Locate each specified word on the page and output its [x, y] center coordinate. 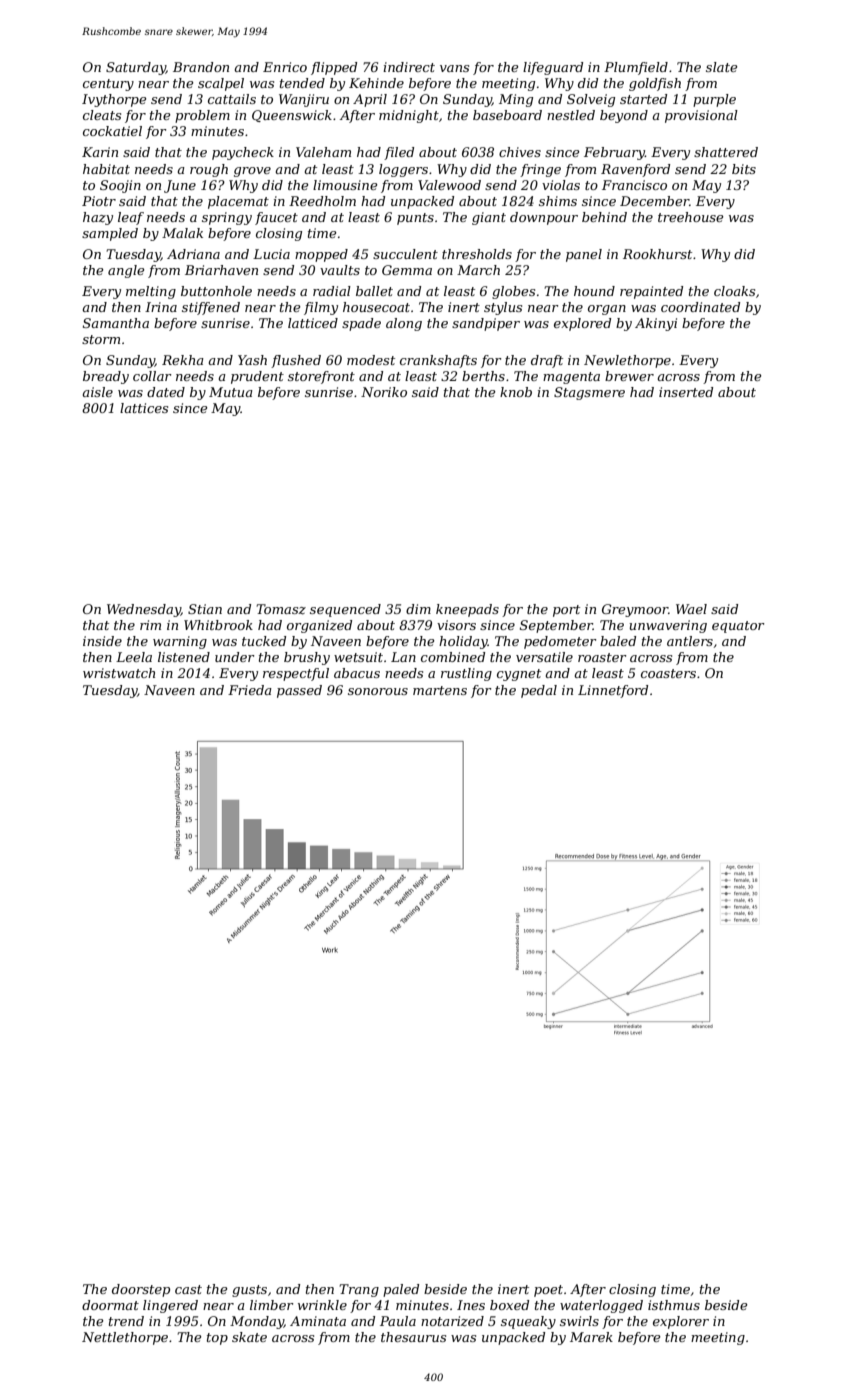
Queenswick [292, 116]
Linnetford [613, 691]
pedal [539, 691]
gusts [249, 1291]
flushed [296, 361]
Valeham [323, 152]
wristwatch [119, 673]
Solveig [591, 100]
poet [548, 1291]
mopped [321, 255]
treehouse [690, 217]
